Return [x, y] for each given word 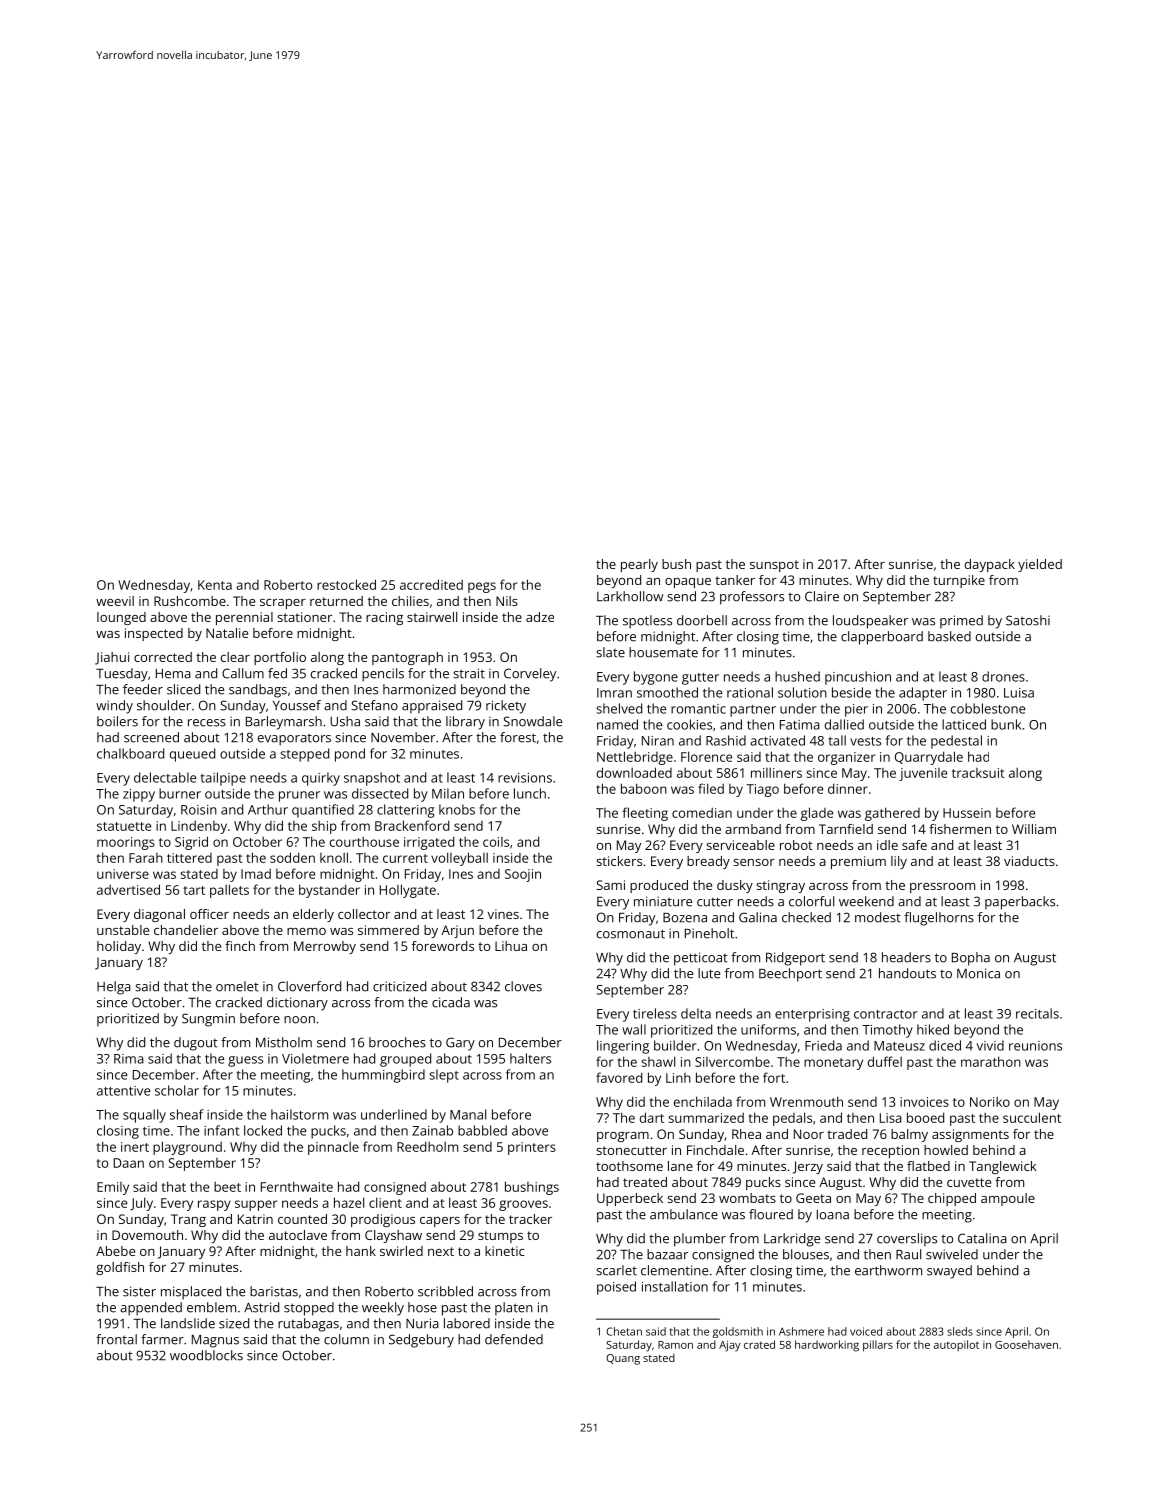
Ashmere [801, 1331]
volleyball [459, 859]
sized [234, 1323]
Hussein [967, 813]
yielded [1040, 565]
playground [187, 1148]
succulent [1032, 1117]
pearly [639, 565]
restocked [346, 584]
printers [532, 1148]
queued [192, 755]
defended [514, 1339]
